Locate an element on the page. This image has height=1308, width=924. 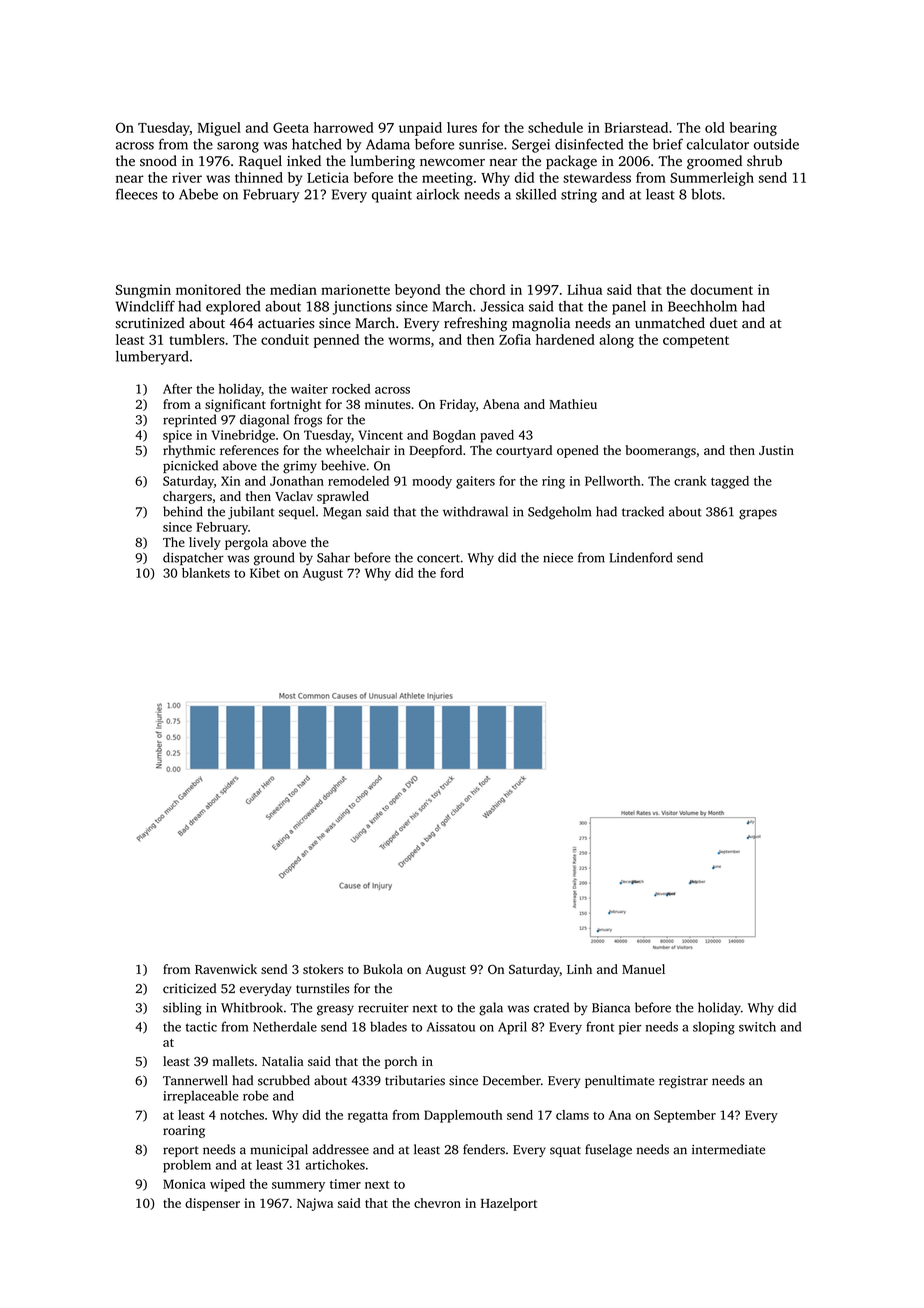
niece is located at coordinates (558, 558).
